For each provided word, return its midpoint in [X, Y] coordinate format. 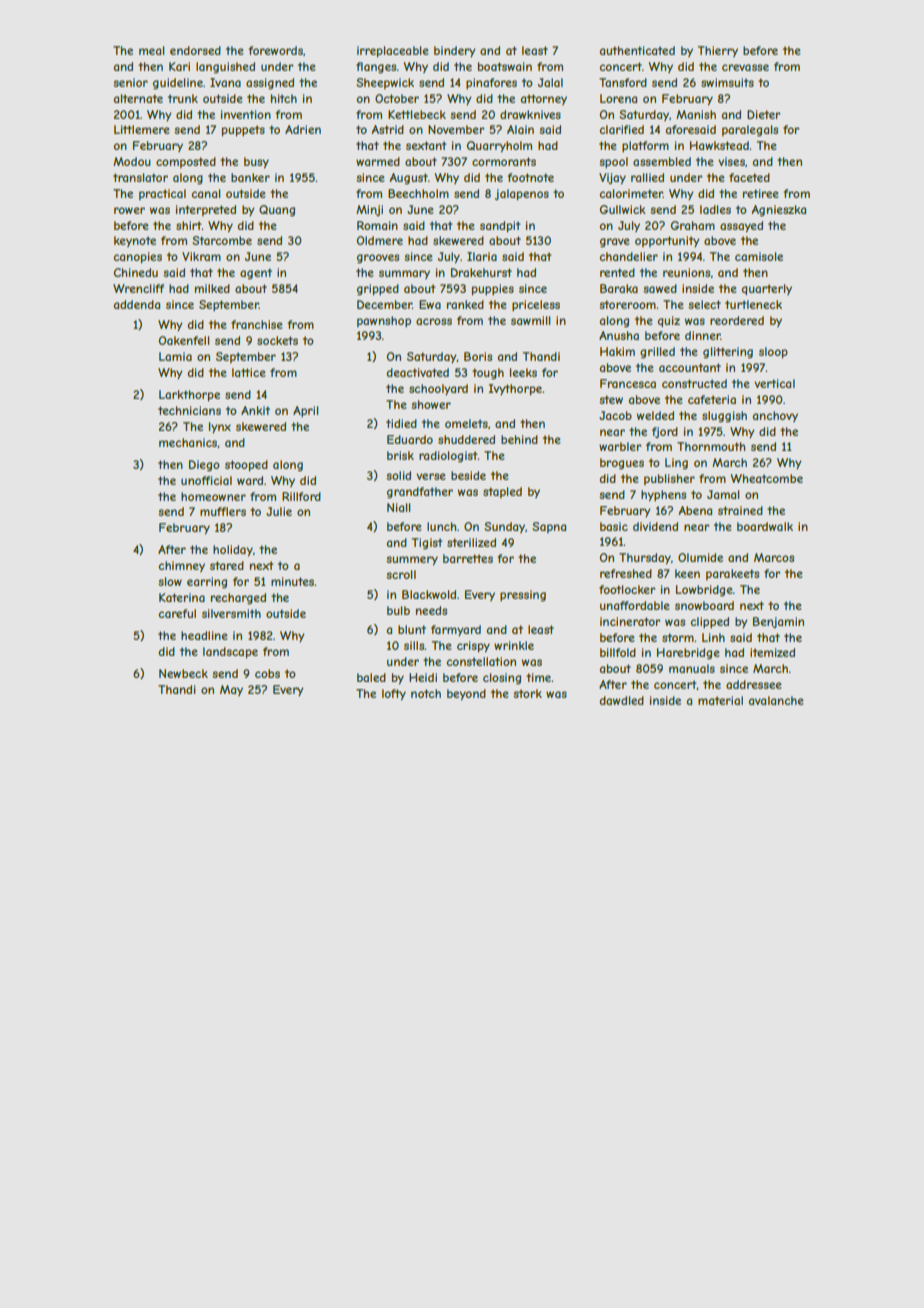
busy [256, 163]
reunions [686, 272]
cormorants [504, 161]
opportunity [667, 241]
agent [256, 274]
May [231, 691]
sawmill [531, 320]
